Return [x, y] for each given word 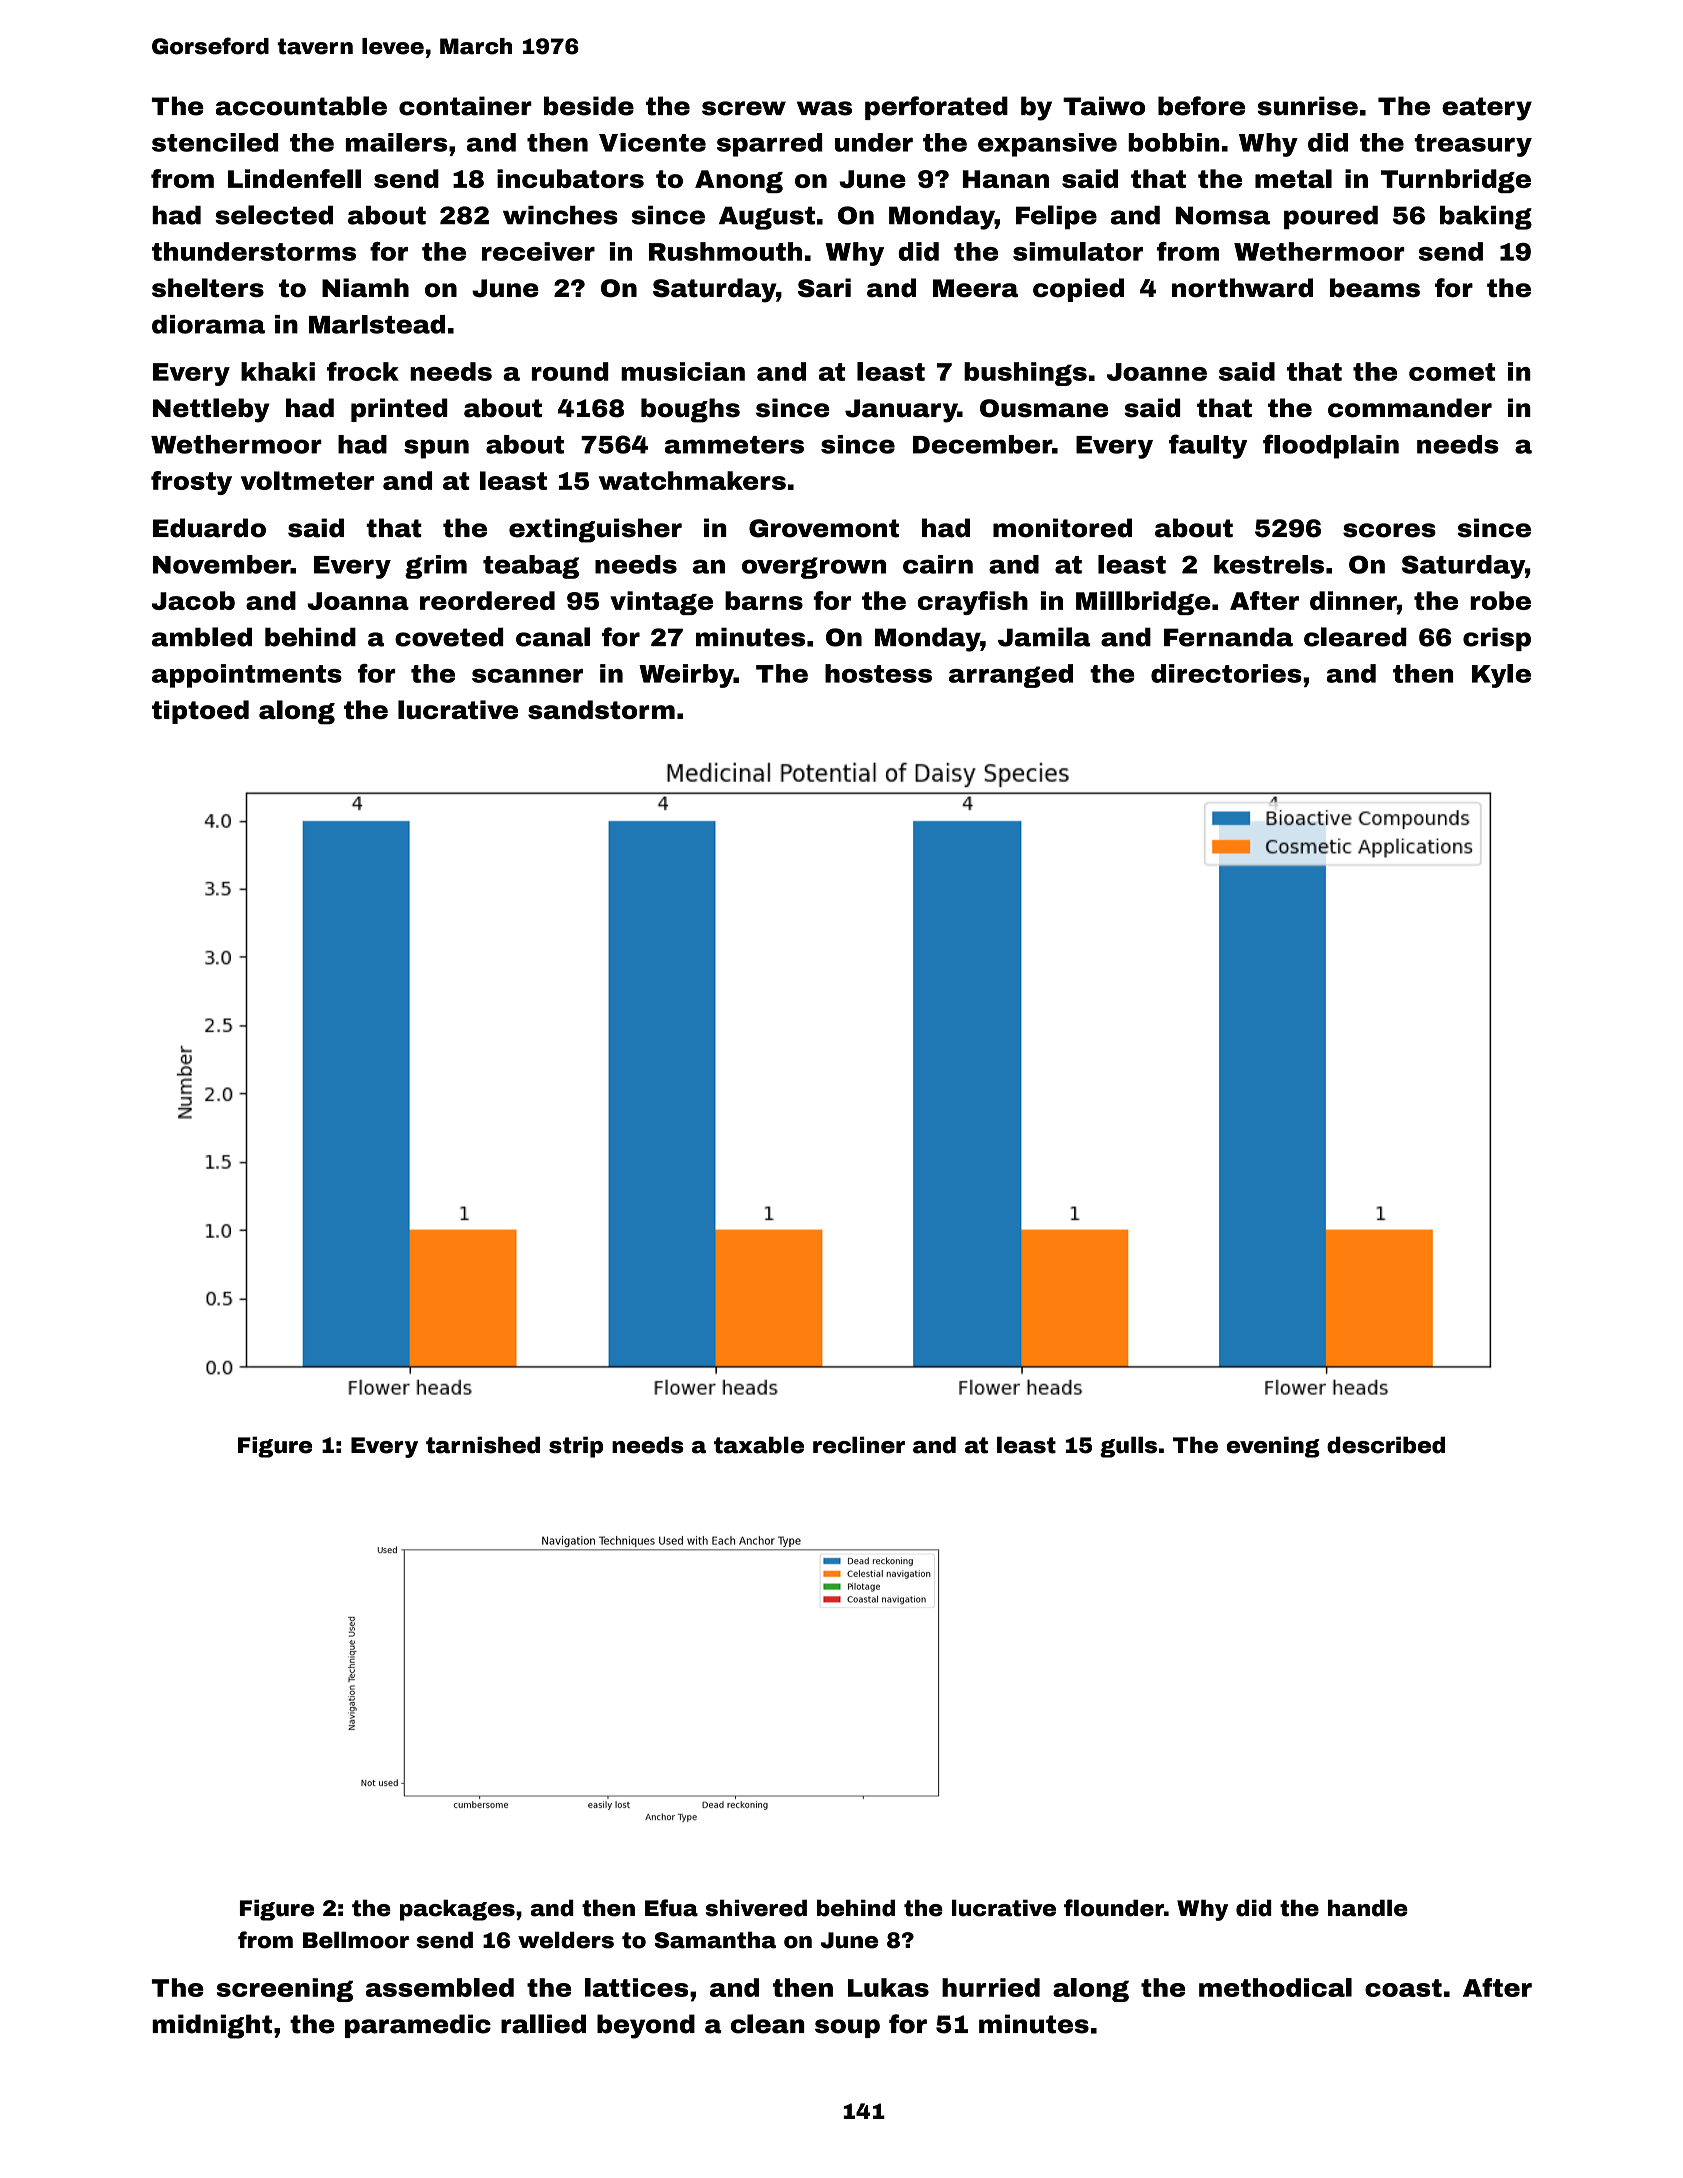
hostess [878, 673]
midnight [212, 2026]
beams [1375, 288]
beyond [646, 2026]
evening [1273, 1447]
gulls [1128, 1447]
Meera [975, 288]
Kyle [1501, 676]
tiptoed [200, 712]
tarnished [483, 1445]
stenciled [215, 142]
